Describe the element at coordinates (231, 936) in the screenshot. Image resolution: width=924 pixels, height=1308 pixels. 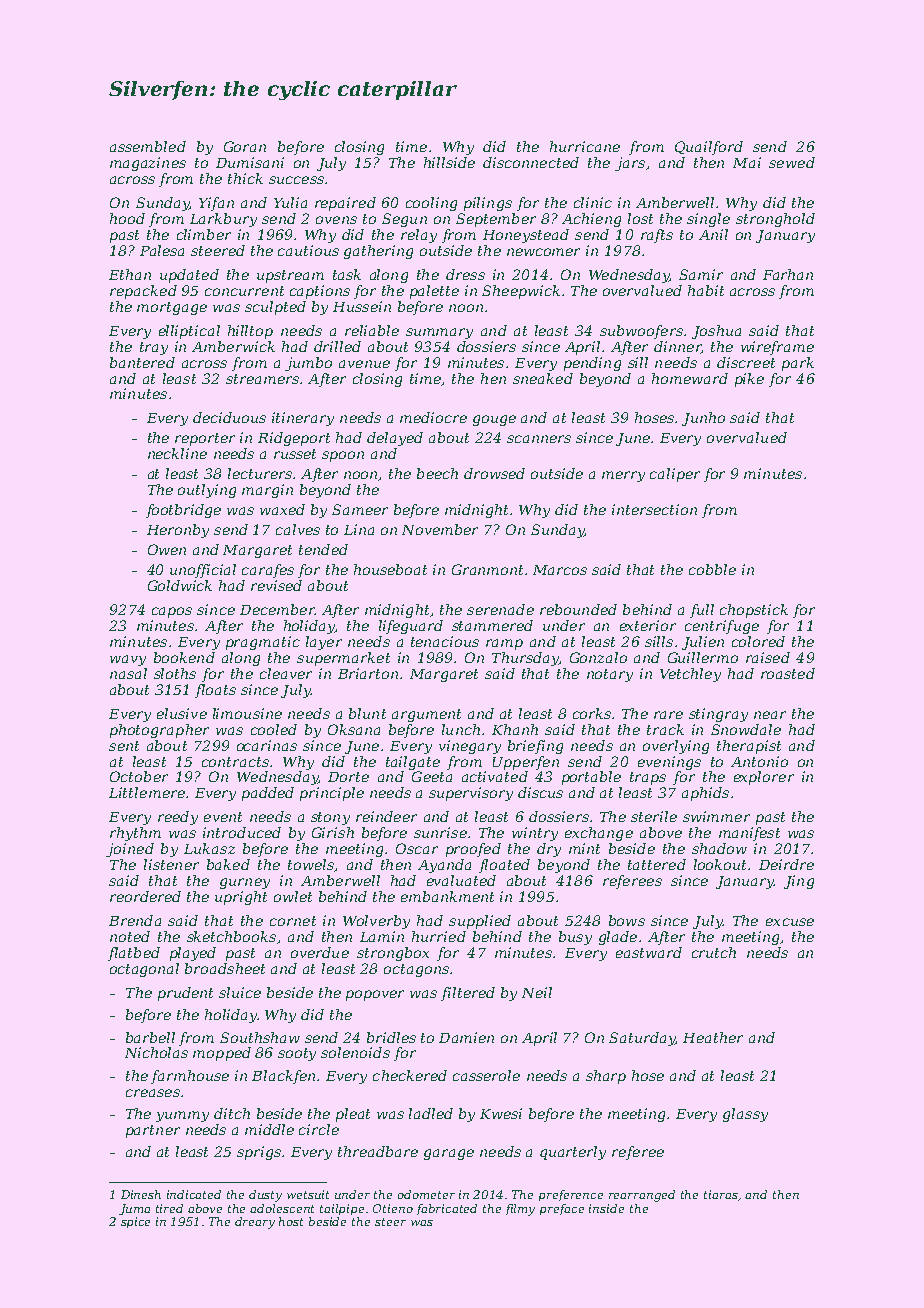
I see `sketchbooks` at that location.
